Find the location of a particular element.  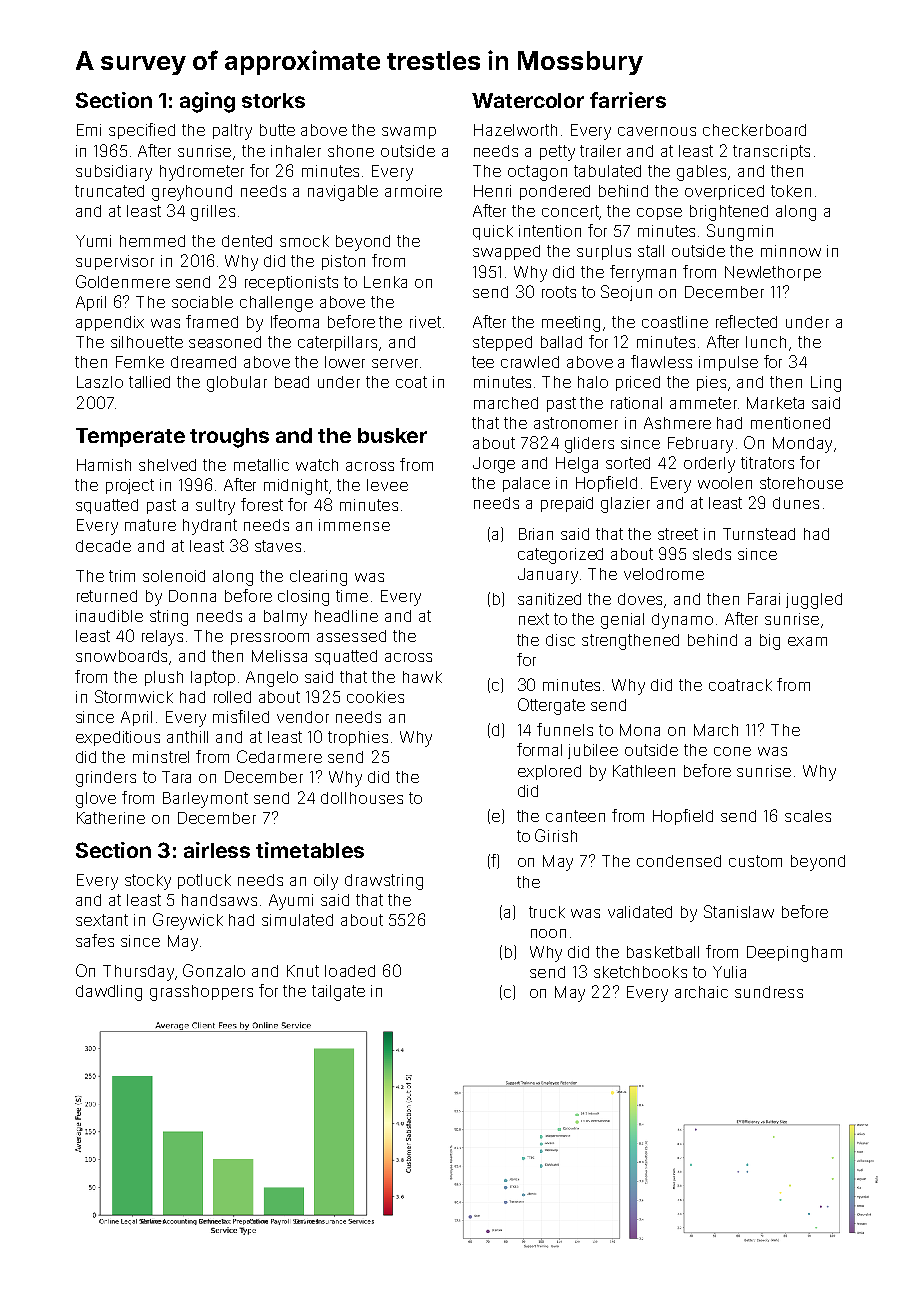

aging is located at coordinates (207, 102).
